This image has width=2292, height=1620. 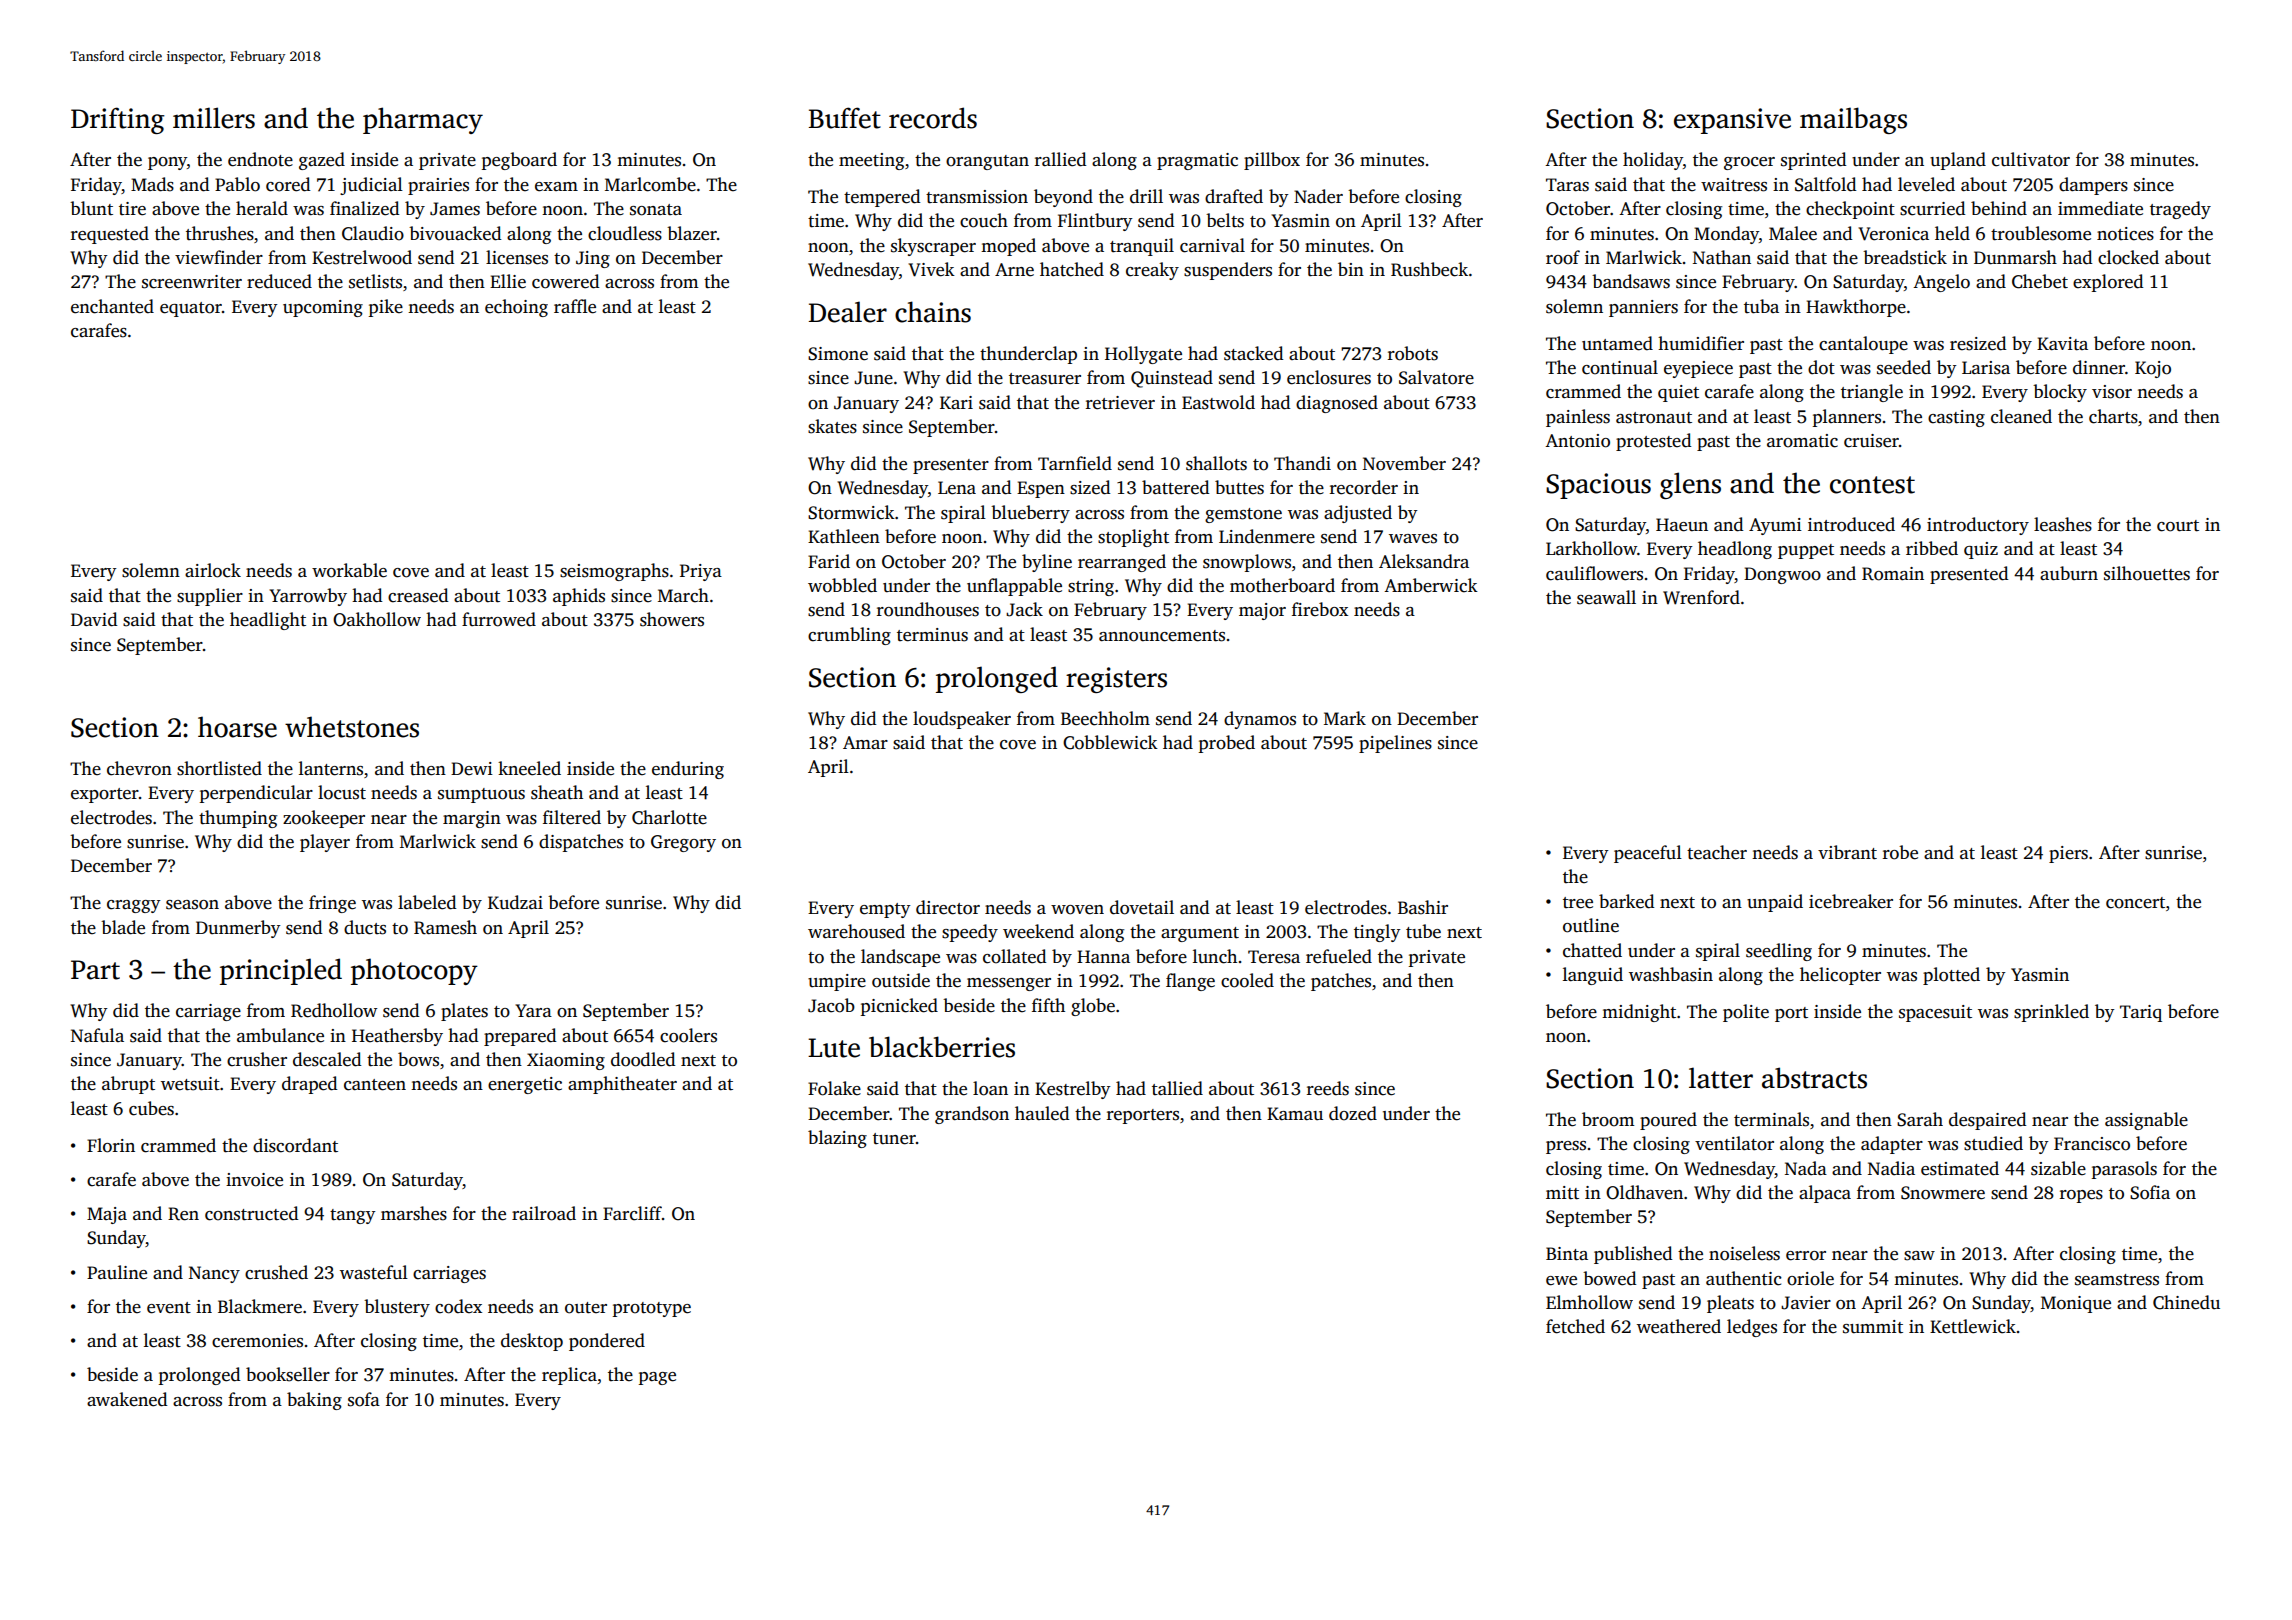 I want to click on railroad, so click(x=544, y=1213).
